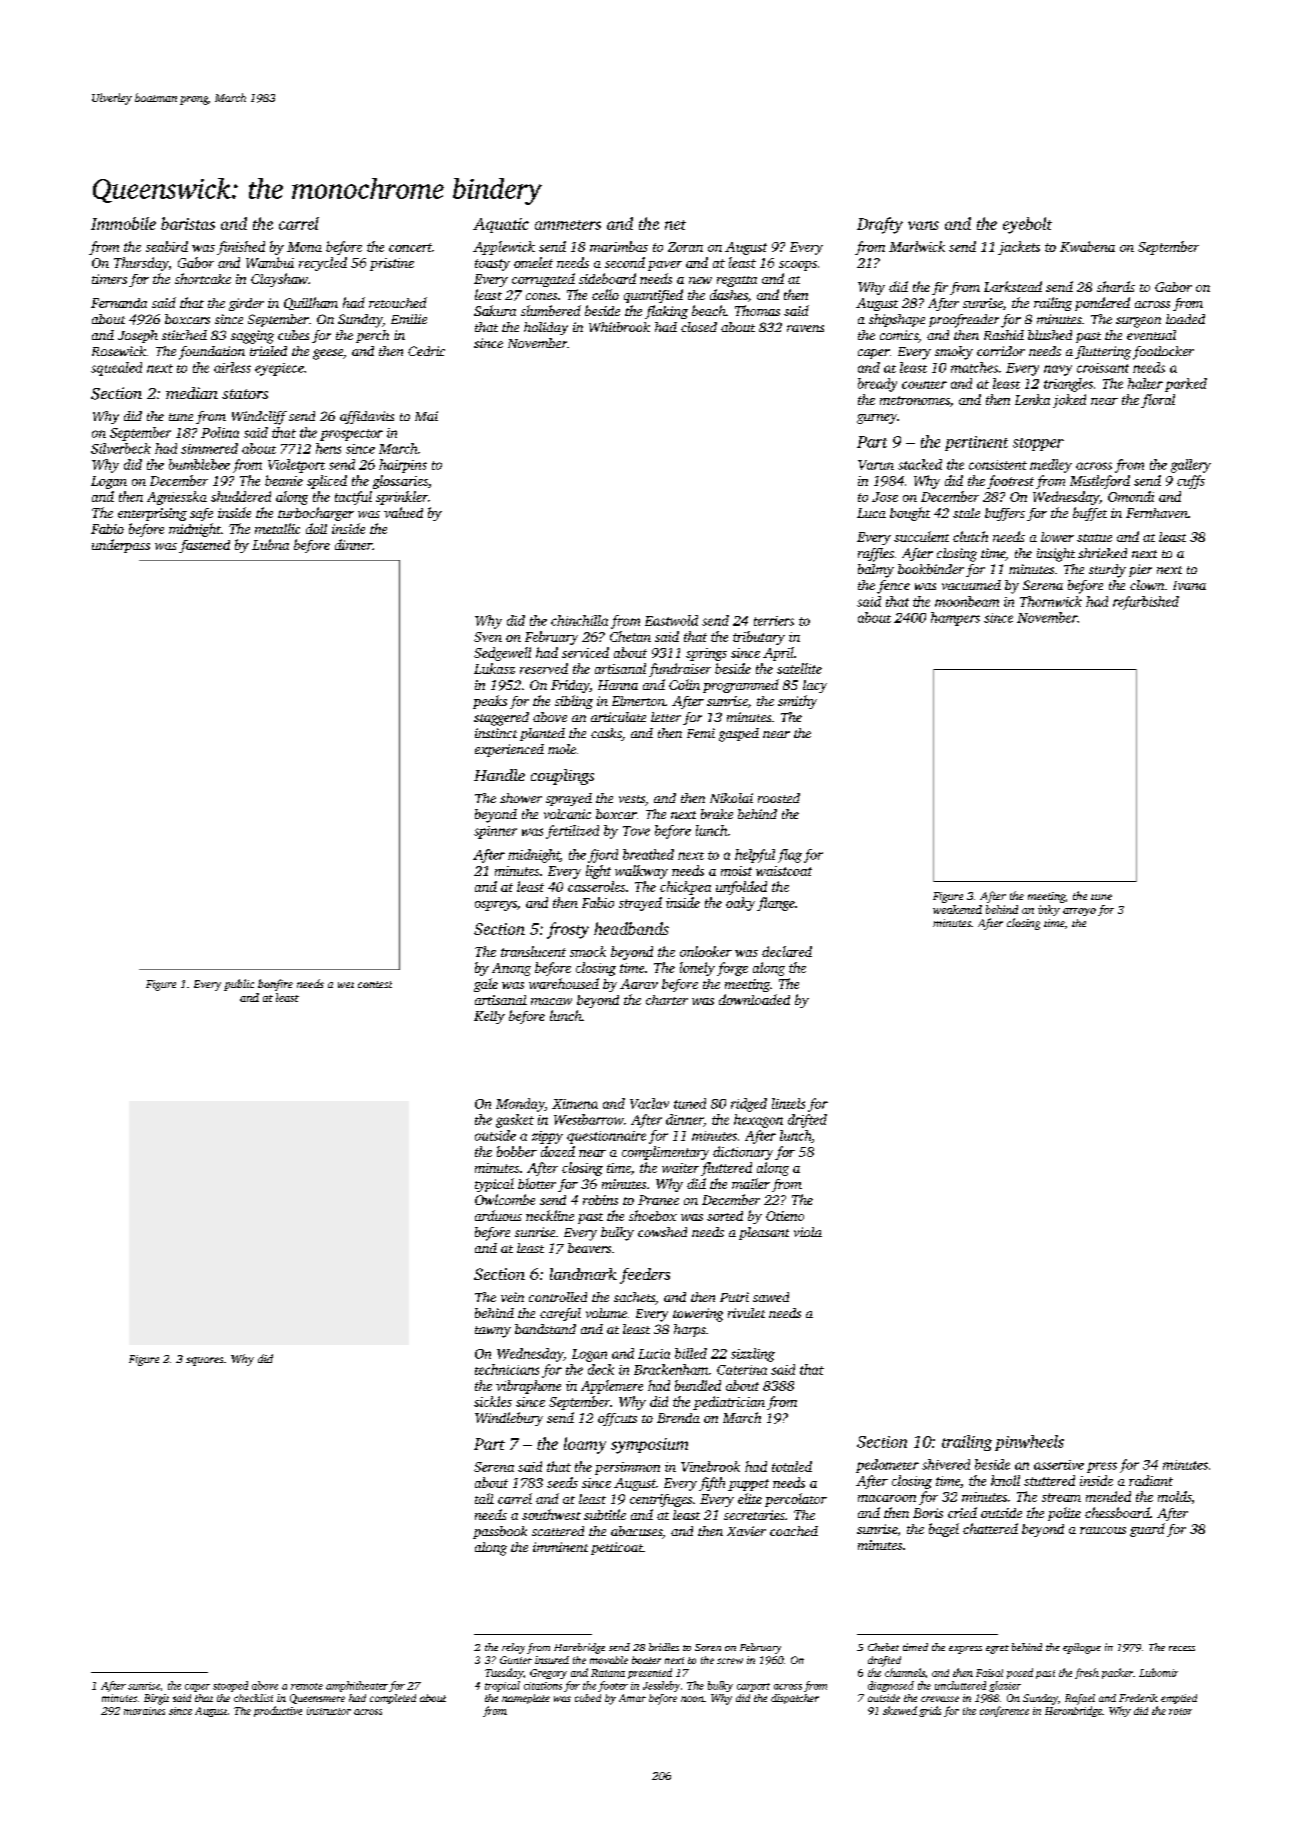 The width and height of the screenshot is (1304, 1845). I want to click on noon, so click(692, 1699).
